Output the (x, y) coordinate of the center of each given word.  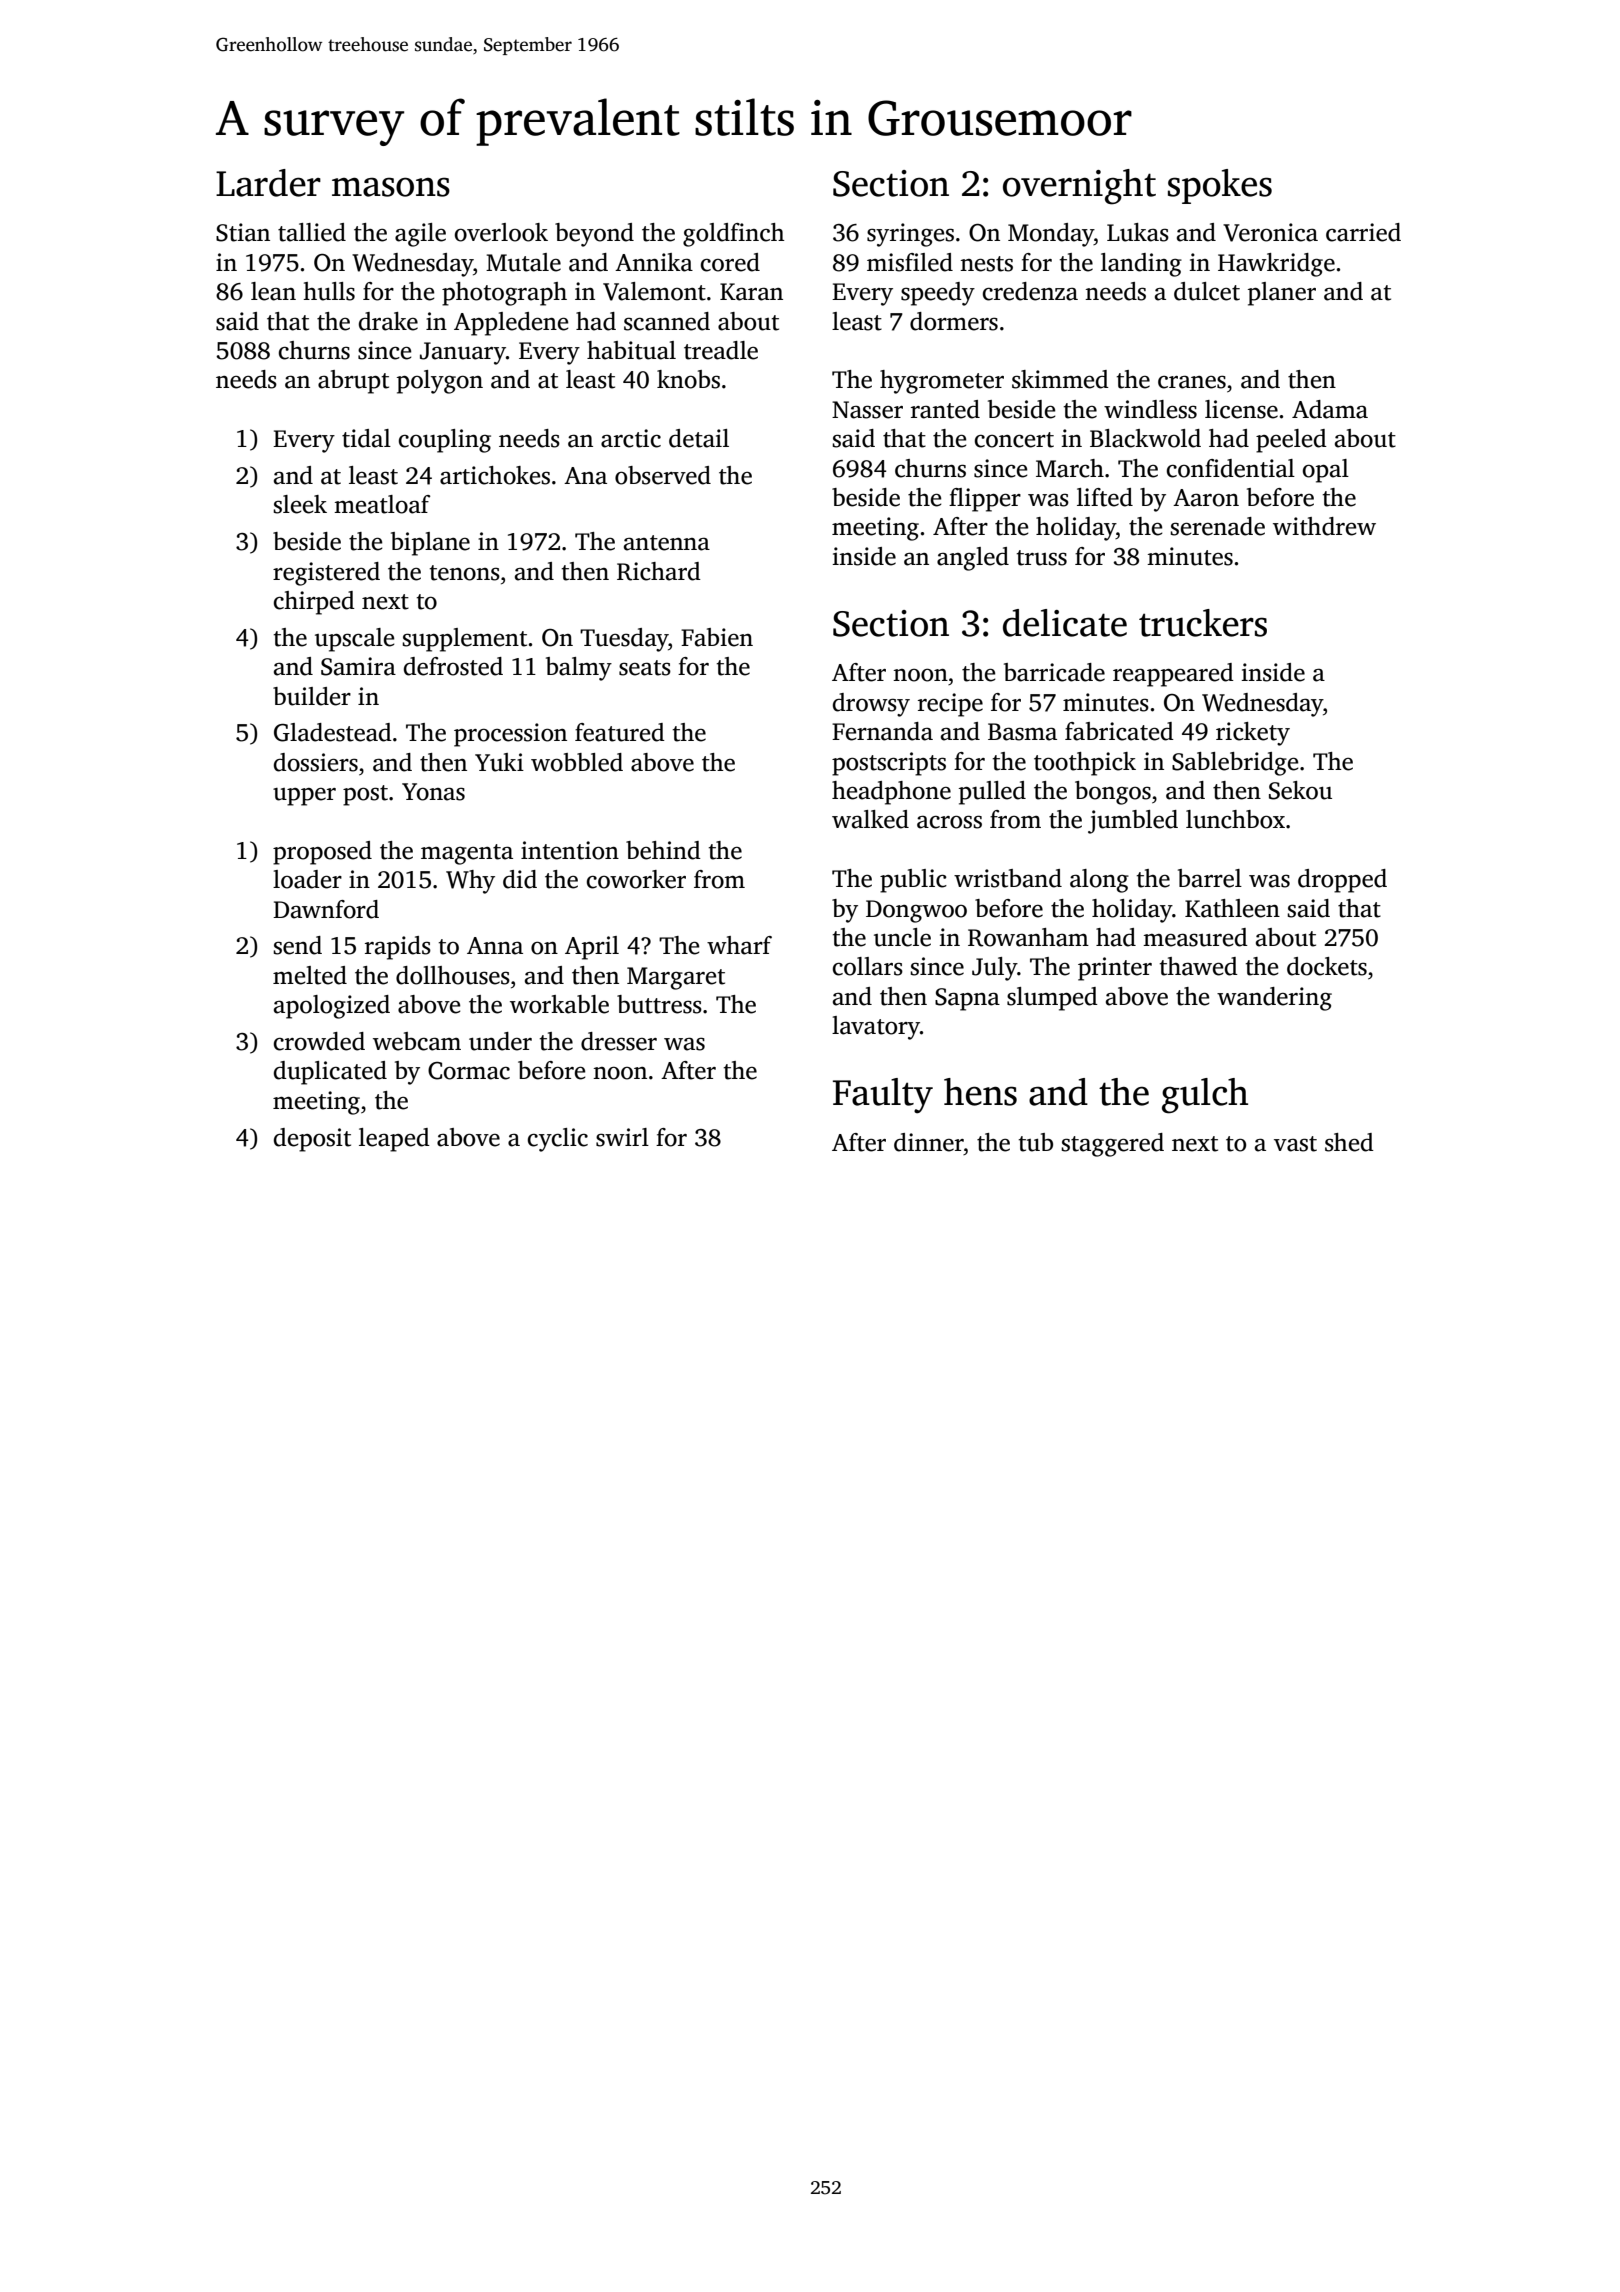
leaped (394, 1140)
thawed (1199, 966)
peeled (1291, 441)
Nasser (867, 410)
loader (307, 879)
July (994, 969)
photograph (504, 294)
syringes (910, 235)
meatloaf (382, 504)
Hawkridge (1276, 265)
